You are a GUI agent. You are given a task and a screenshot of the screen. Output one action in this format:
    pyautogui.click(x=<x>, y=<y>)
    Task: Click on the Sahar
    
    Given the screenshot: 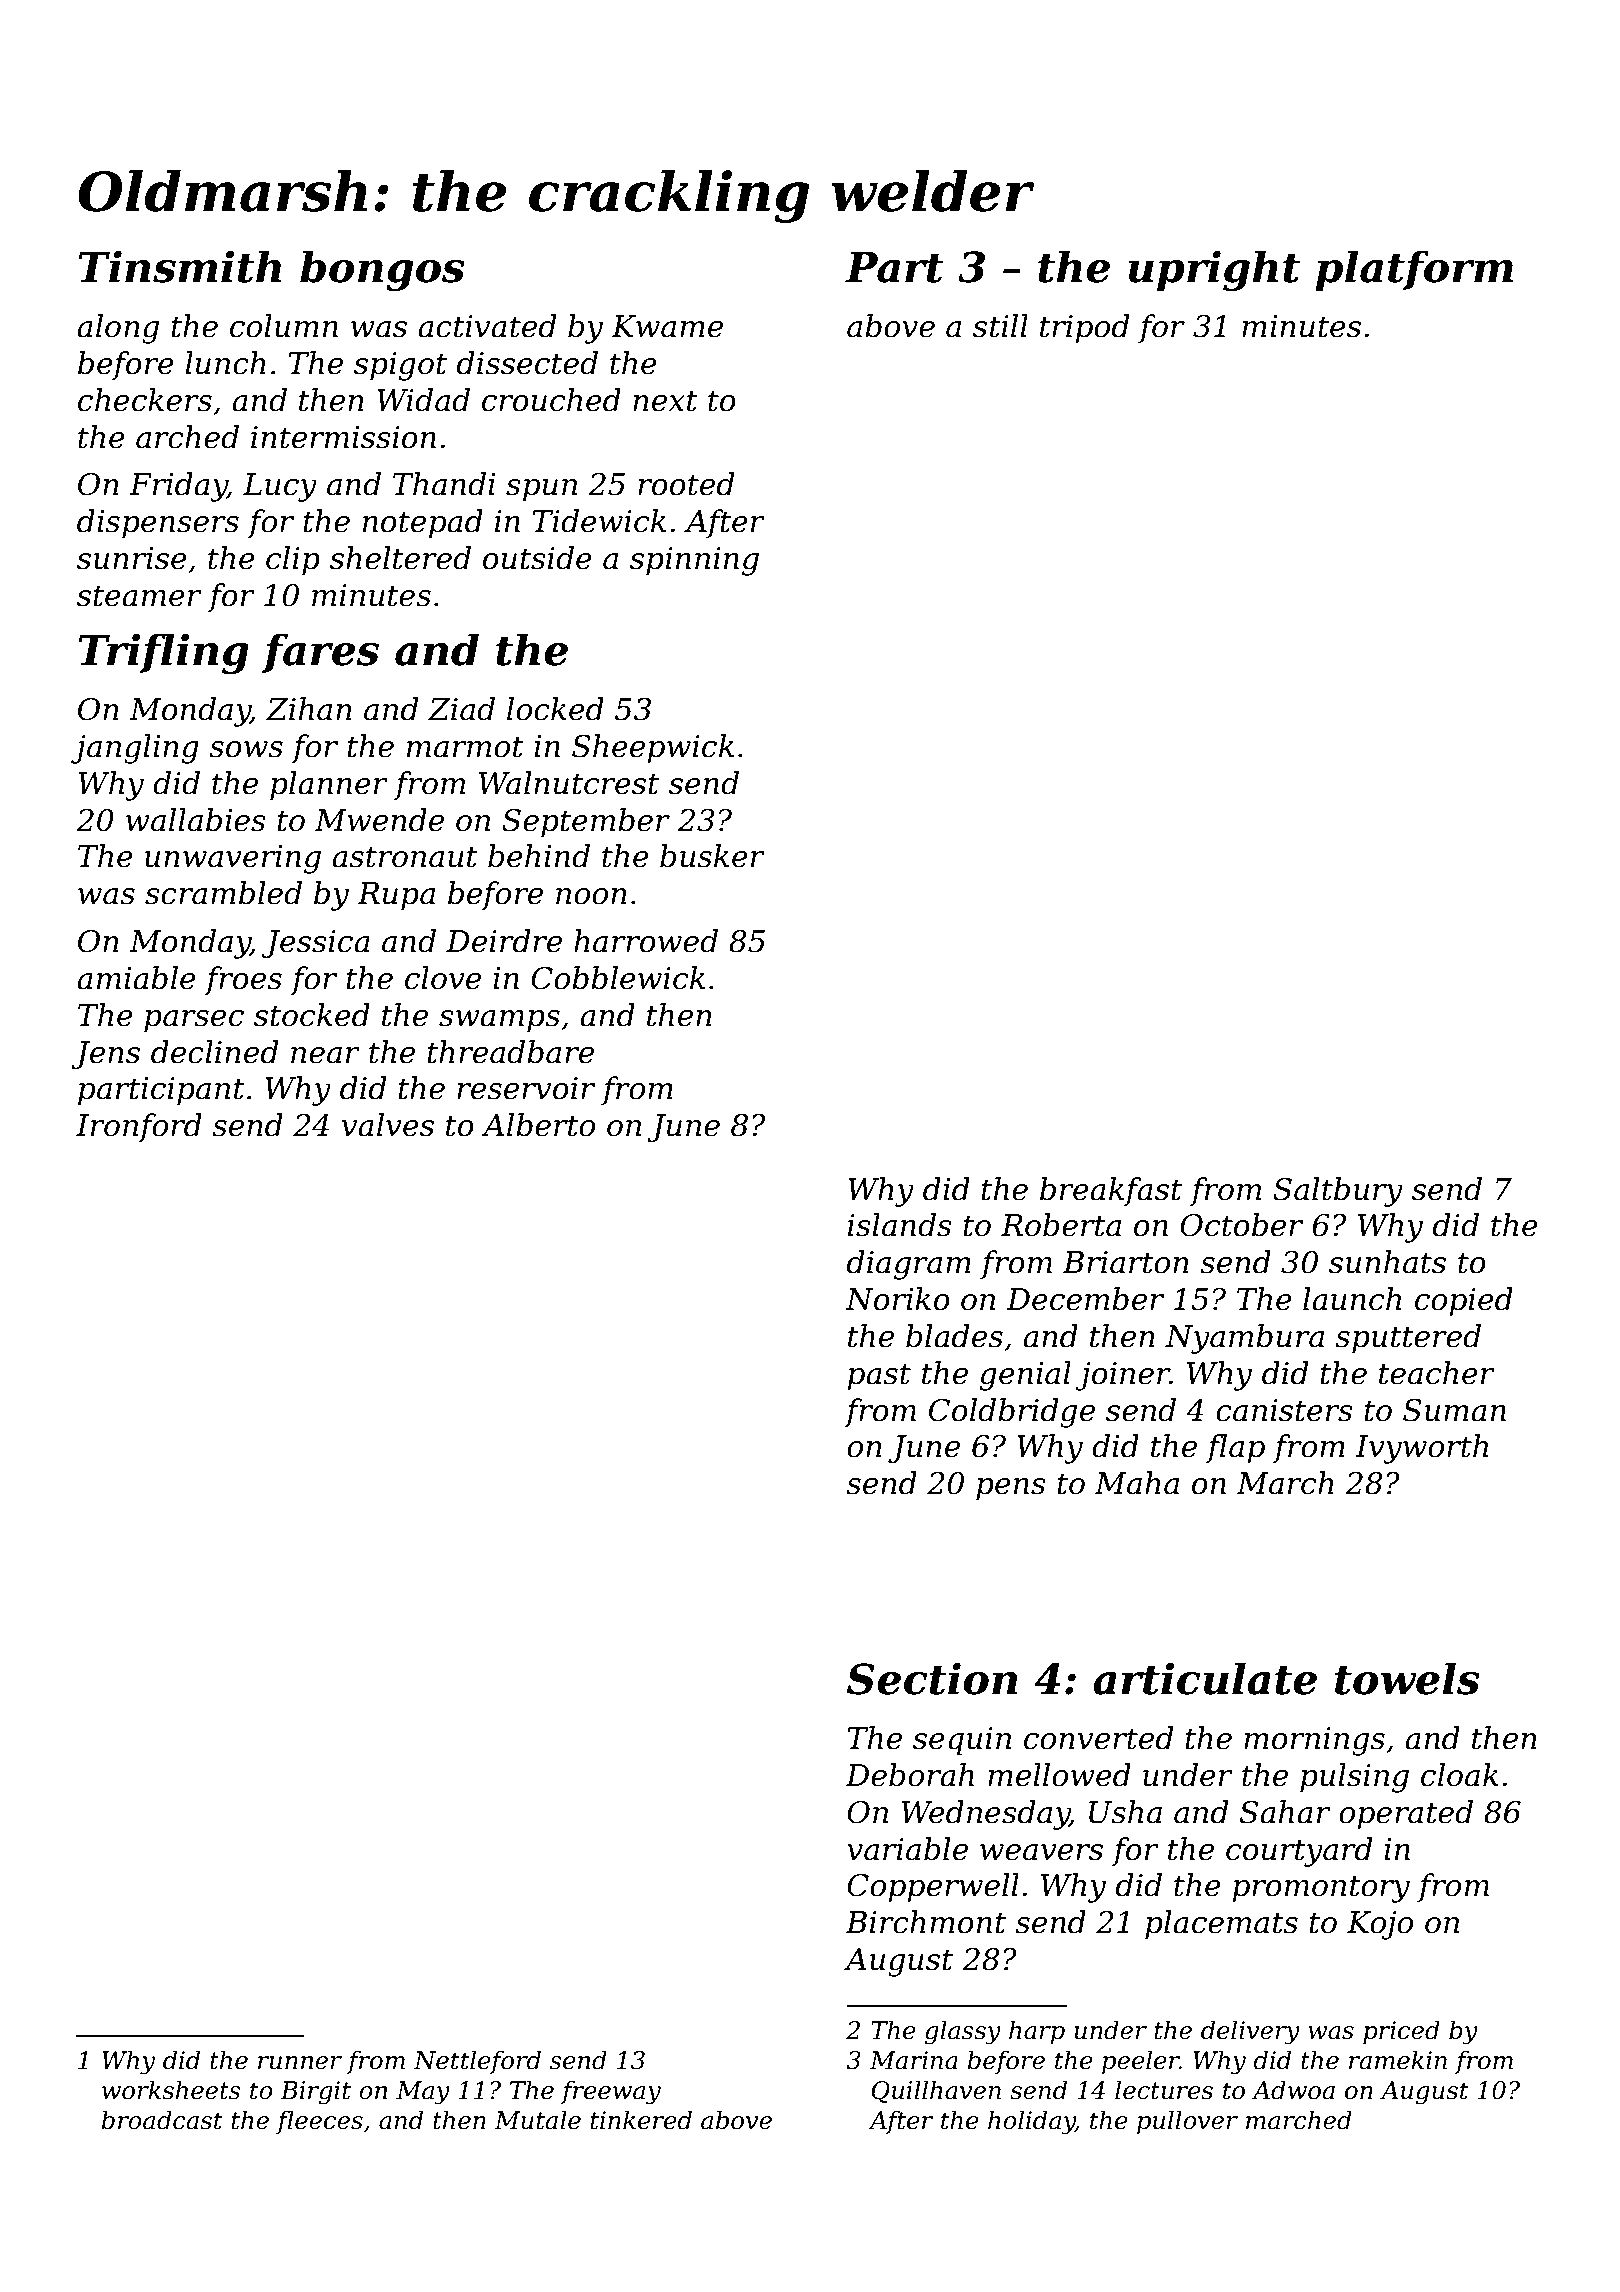 What is the action you would take?
    pyautogui.click(x=1285, y=1812)
